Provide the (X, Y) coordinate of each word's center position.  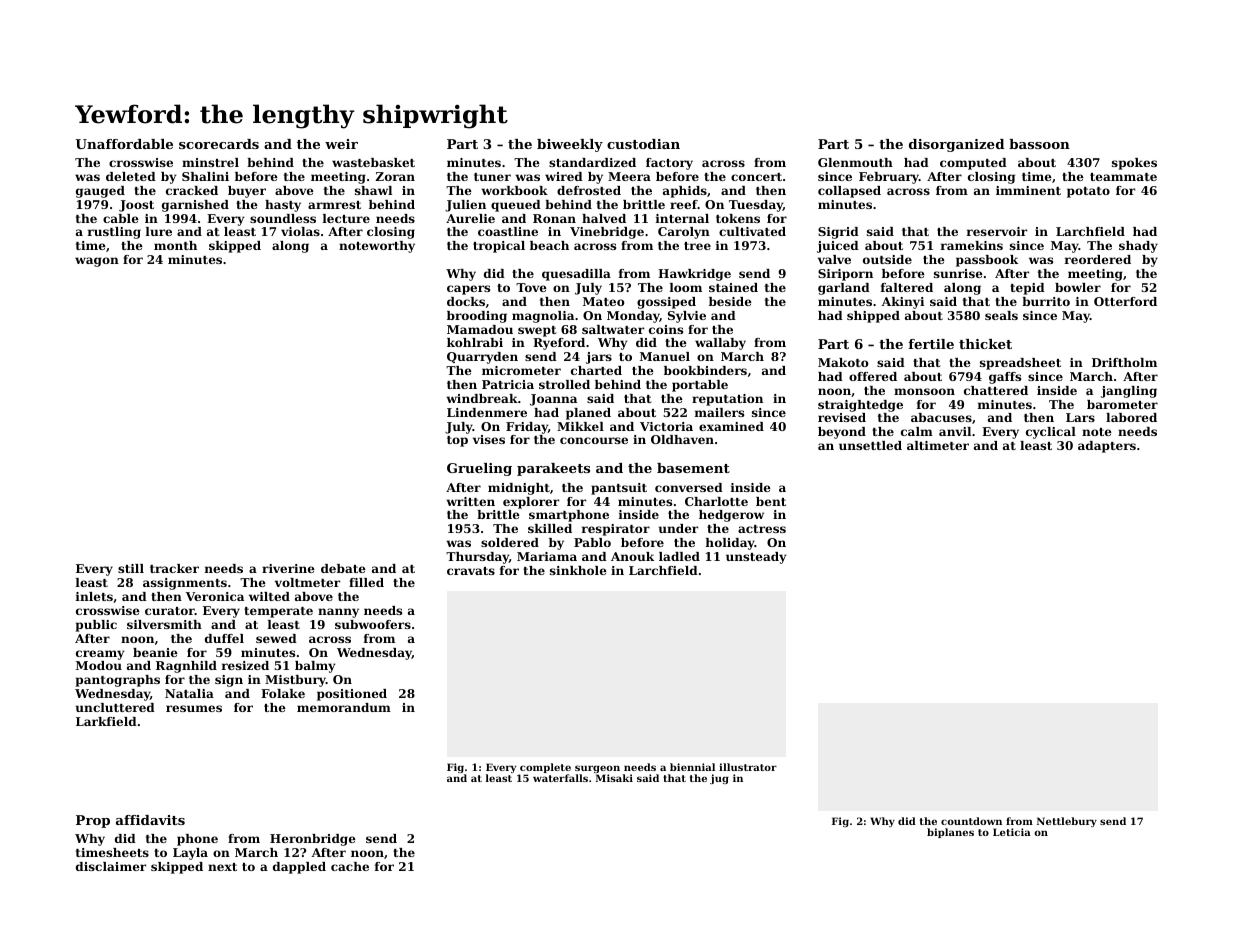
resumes (194, 708)
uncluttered (115, 707)
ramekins (972, 245)
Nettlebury (1067, 822)
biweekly (570, 145)
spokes (1134, 164)
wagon (97, 262)
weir (341, 144)
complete (545, 768)
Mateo (604, 301)
